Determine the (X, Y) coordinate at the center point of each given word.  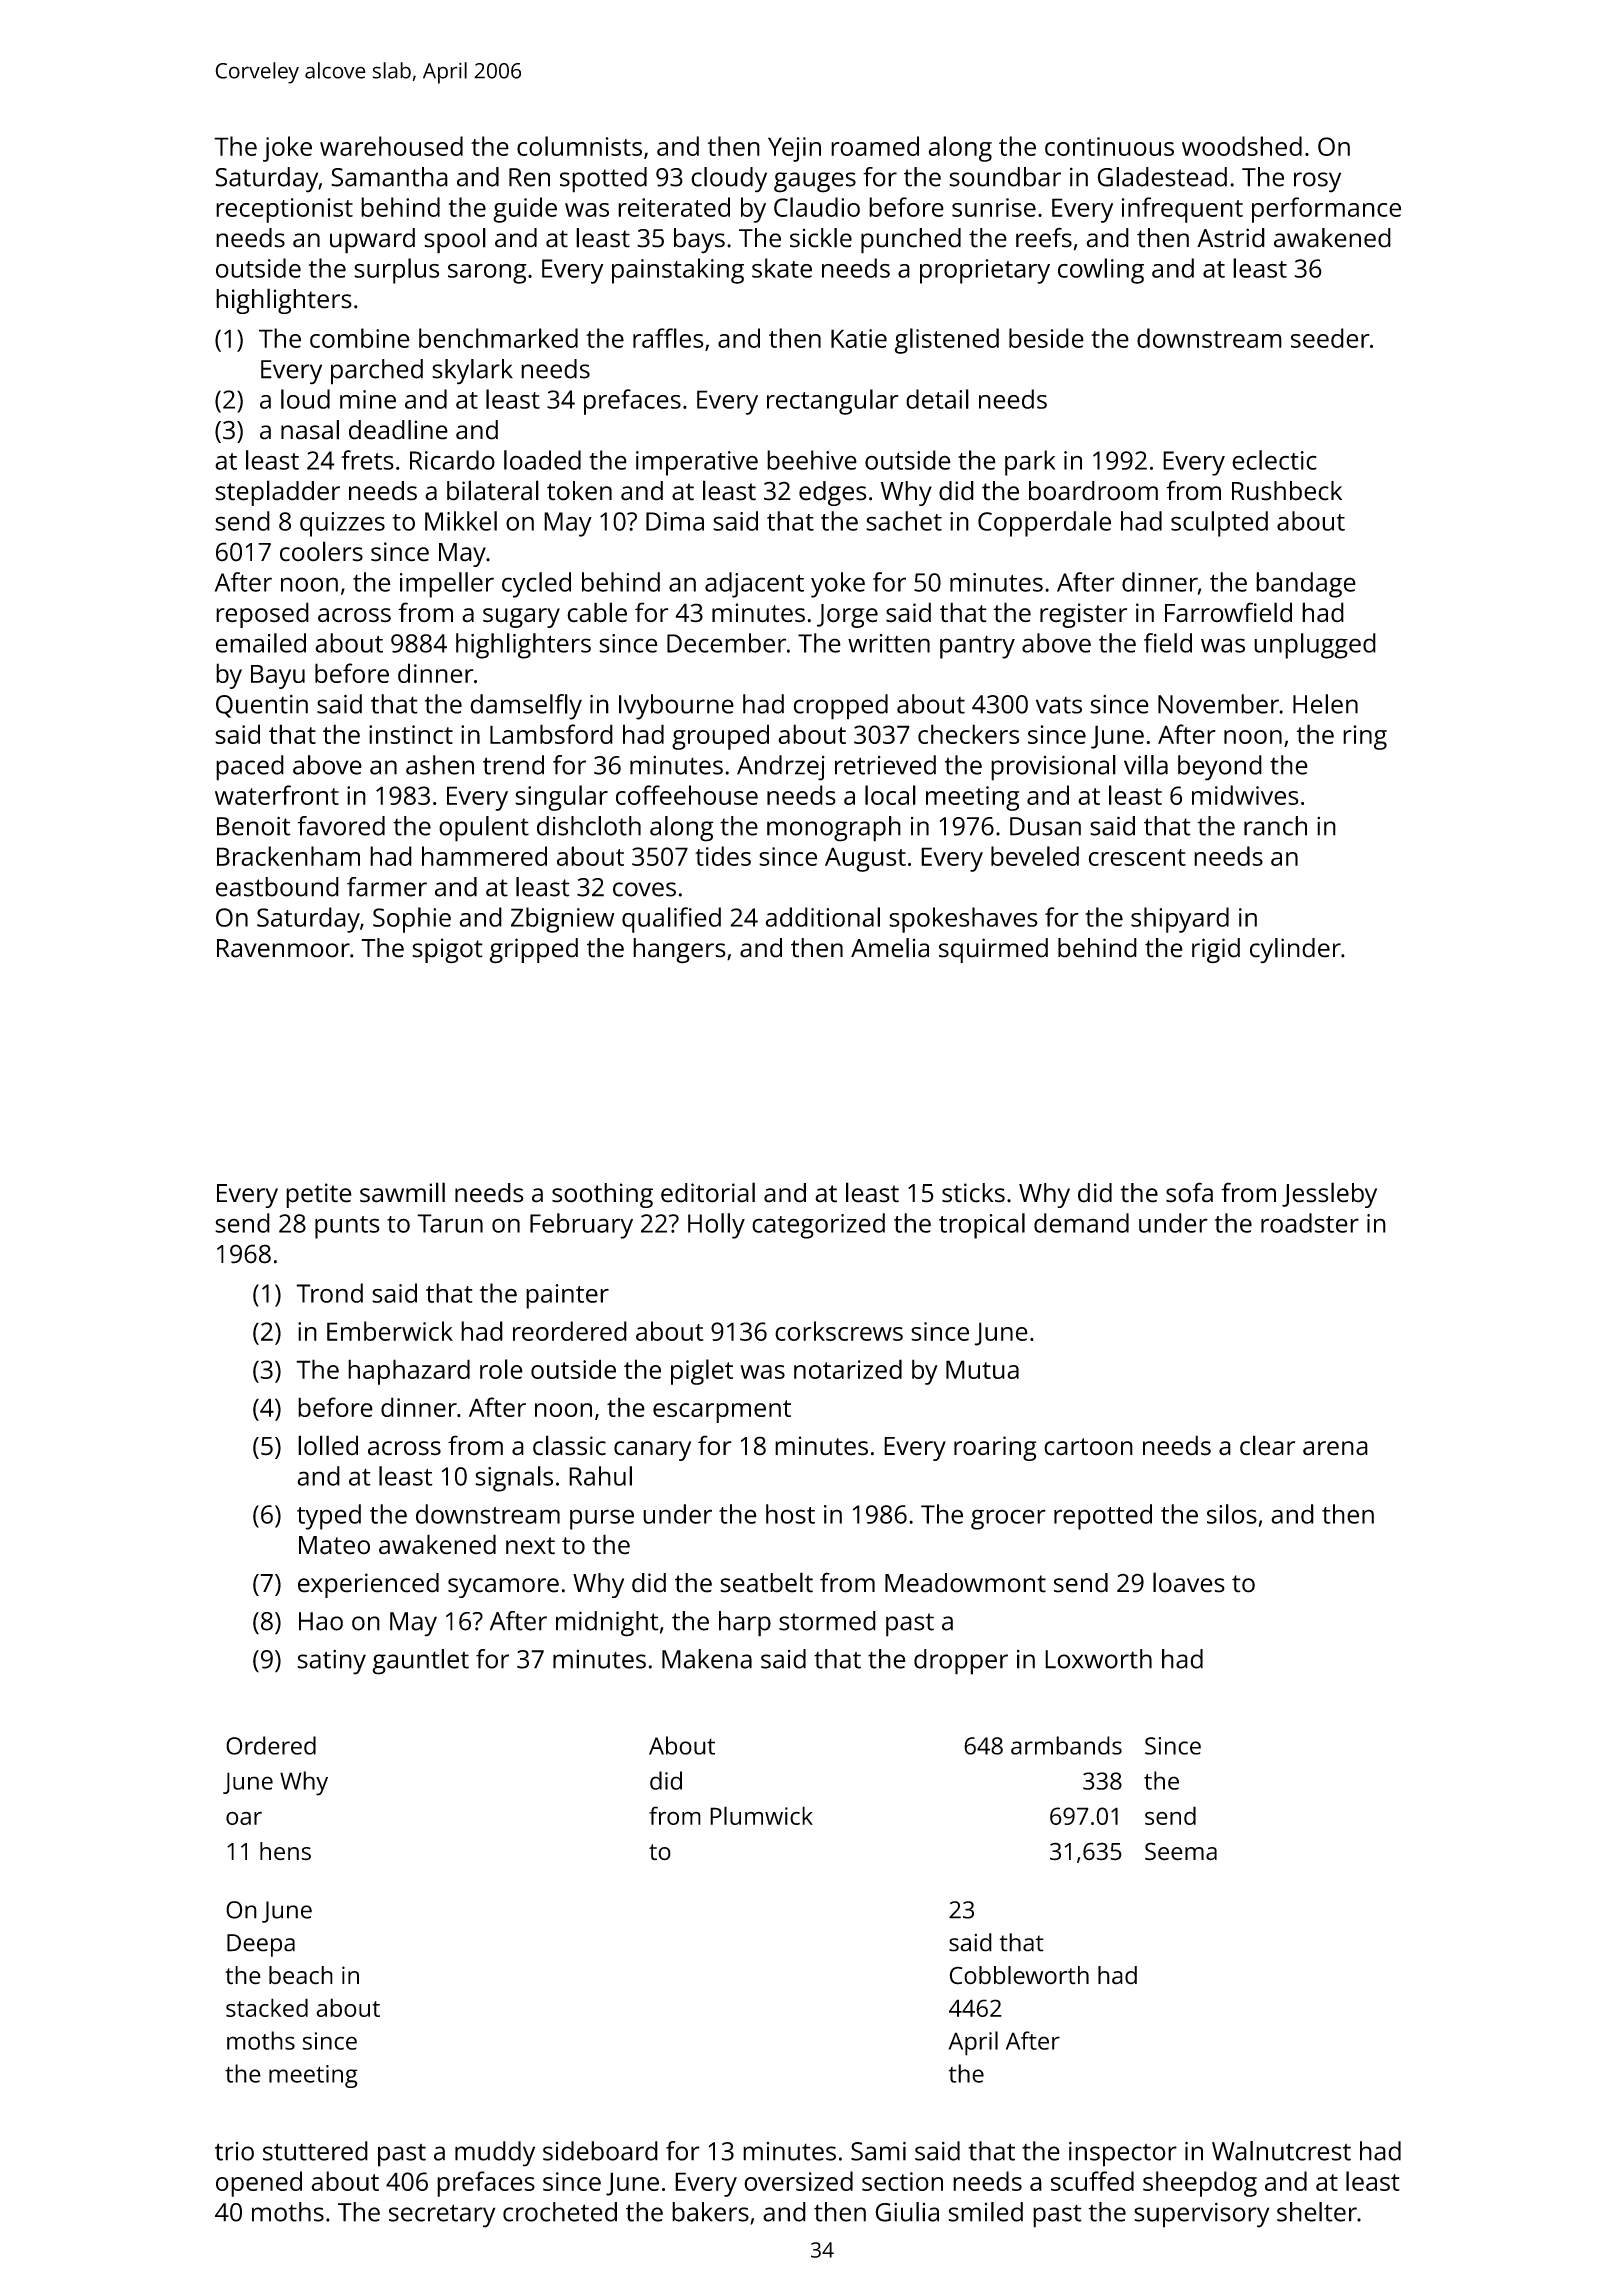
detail (937, 399)
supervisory (1201, 2215)
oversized (798, 2181)
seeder (1330, 338)
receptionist (284, 210)
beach (301, 1975)
